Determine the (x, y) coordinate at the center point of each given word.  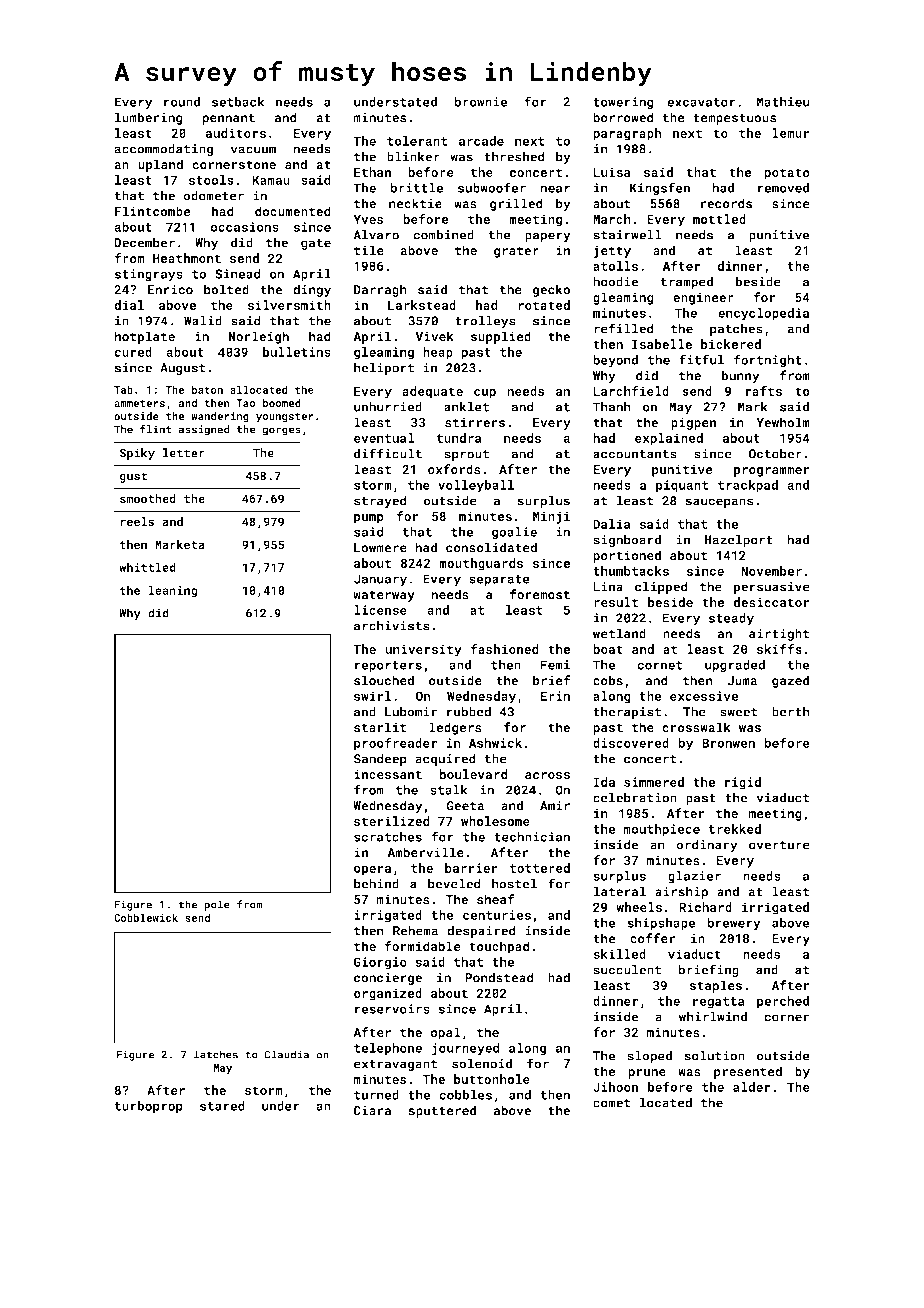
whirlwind (713, 1016)
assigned (204, 430)
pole (217, 905)
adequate (432, 392)
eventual (384, 438)
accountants (635, 454)
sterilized (392, 821)
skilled (619, 954)
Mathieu (783, 102)
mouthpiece (662, 830)
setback (238, 102)
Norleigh (259, 337)
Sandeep (380, 759)
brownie (480, 102)
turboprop (148, 1107)
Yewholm (783, 422)
